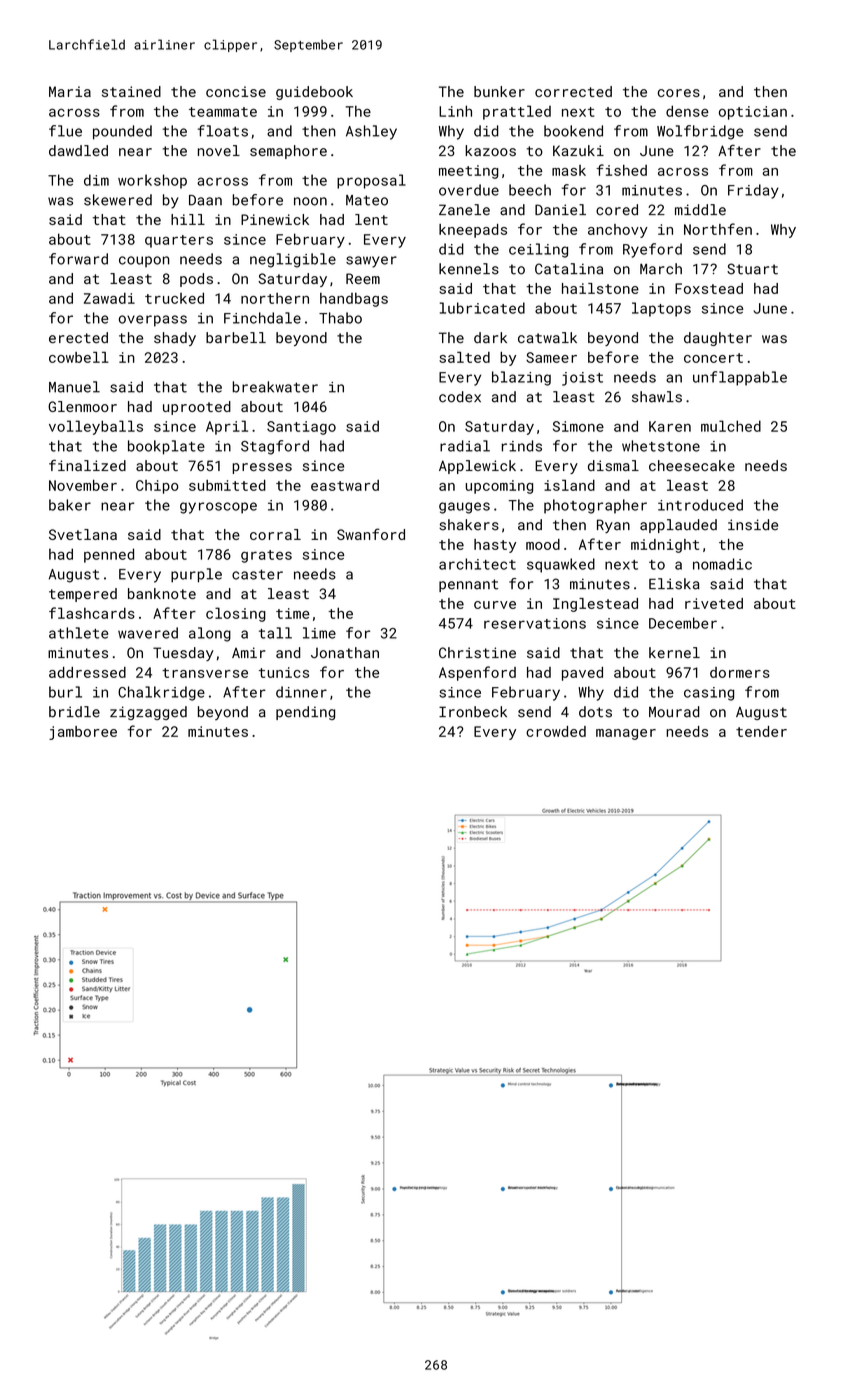 The width and height of the document is (849, 1400). What do you see at coordinates (87, 465) in the document?
I see `finalized` at bounding box center [87, 465].
